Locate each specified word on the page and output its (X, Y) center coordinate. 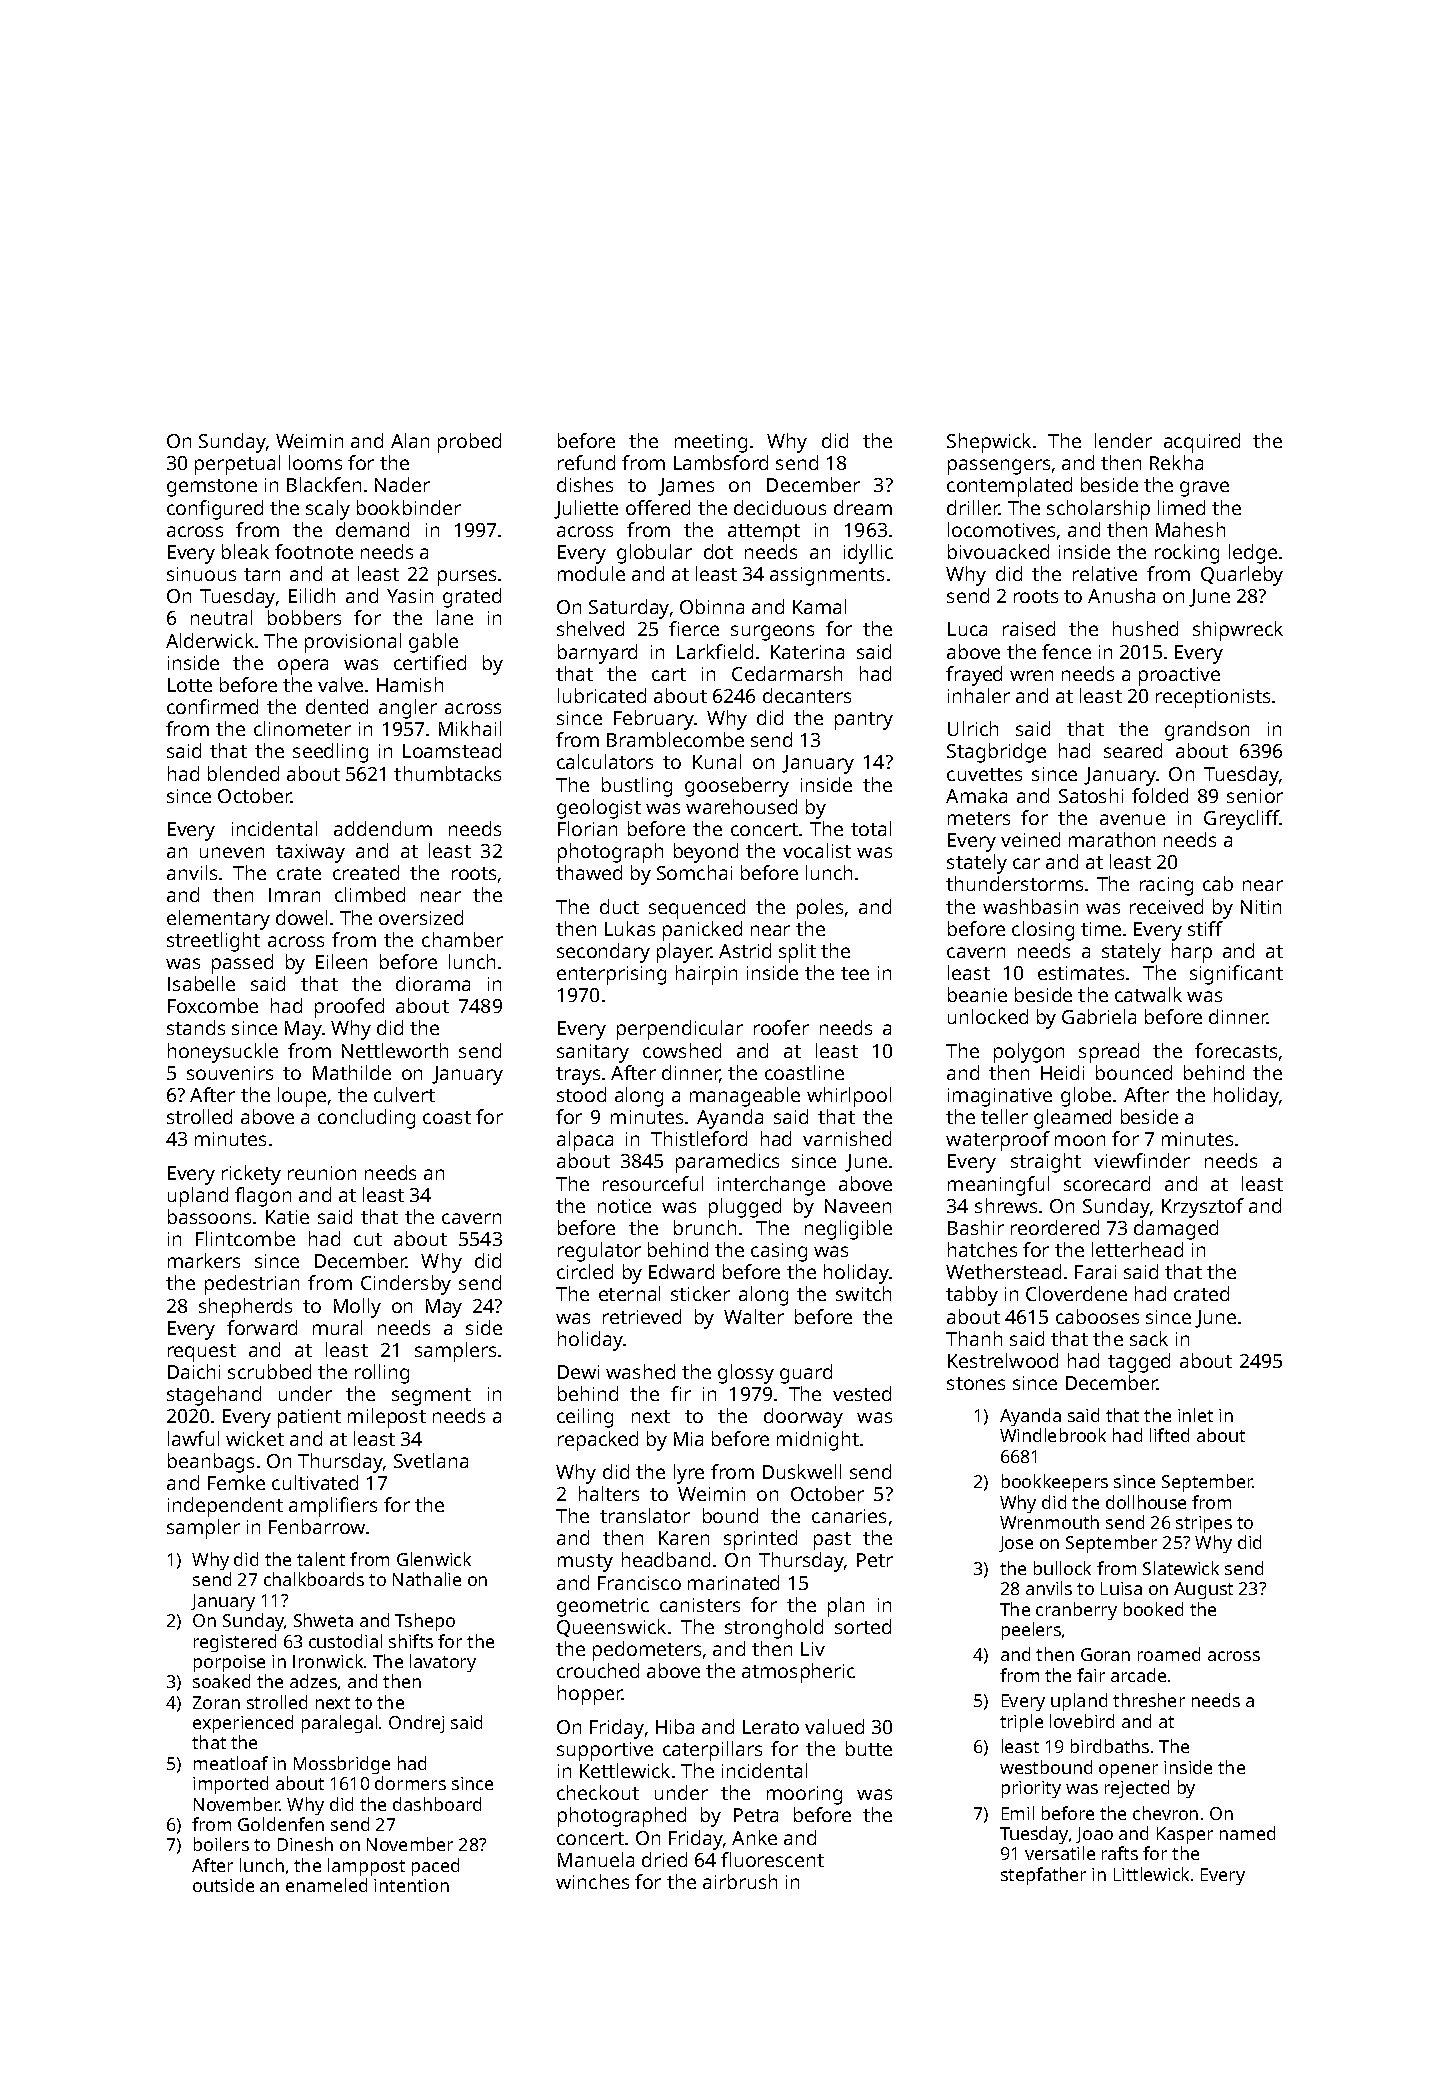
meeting (711, 443)
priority (1031, 1789)
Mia (688, 1439)
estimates (1081, 973)
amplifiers (333, 1507)
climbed (370, 894)
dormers (410, 1783)
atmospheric (798, 1673)
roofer (781, 1027)
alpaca (585, 1141)
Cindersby (406, 1285)
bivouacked (998, 551)
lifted (1169, 1435)
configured (215, 510)
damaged (1176, 1230)
